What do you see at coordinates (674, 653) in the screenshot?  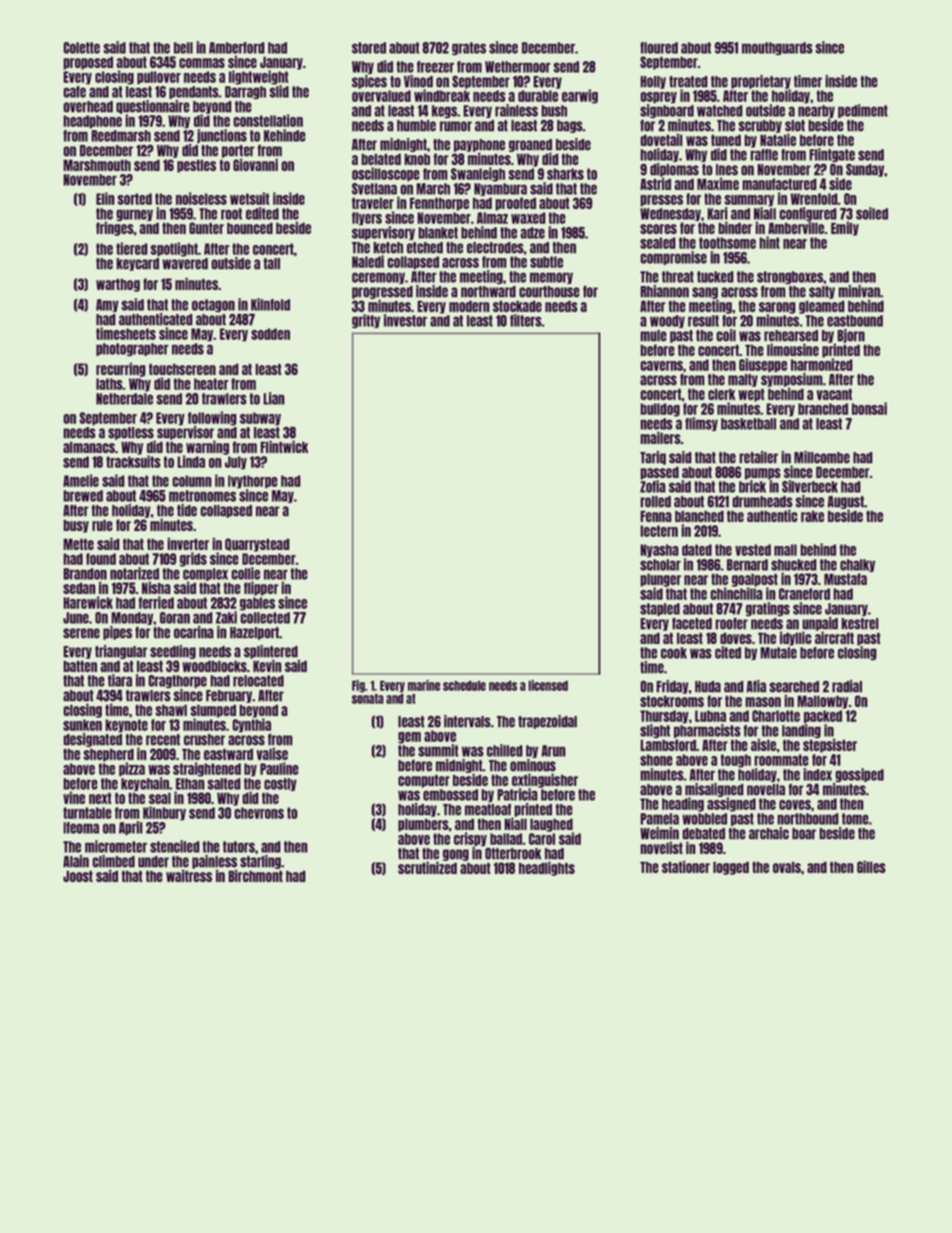 I see `cook` at bounding box center [674, 653].
